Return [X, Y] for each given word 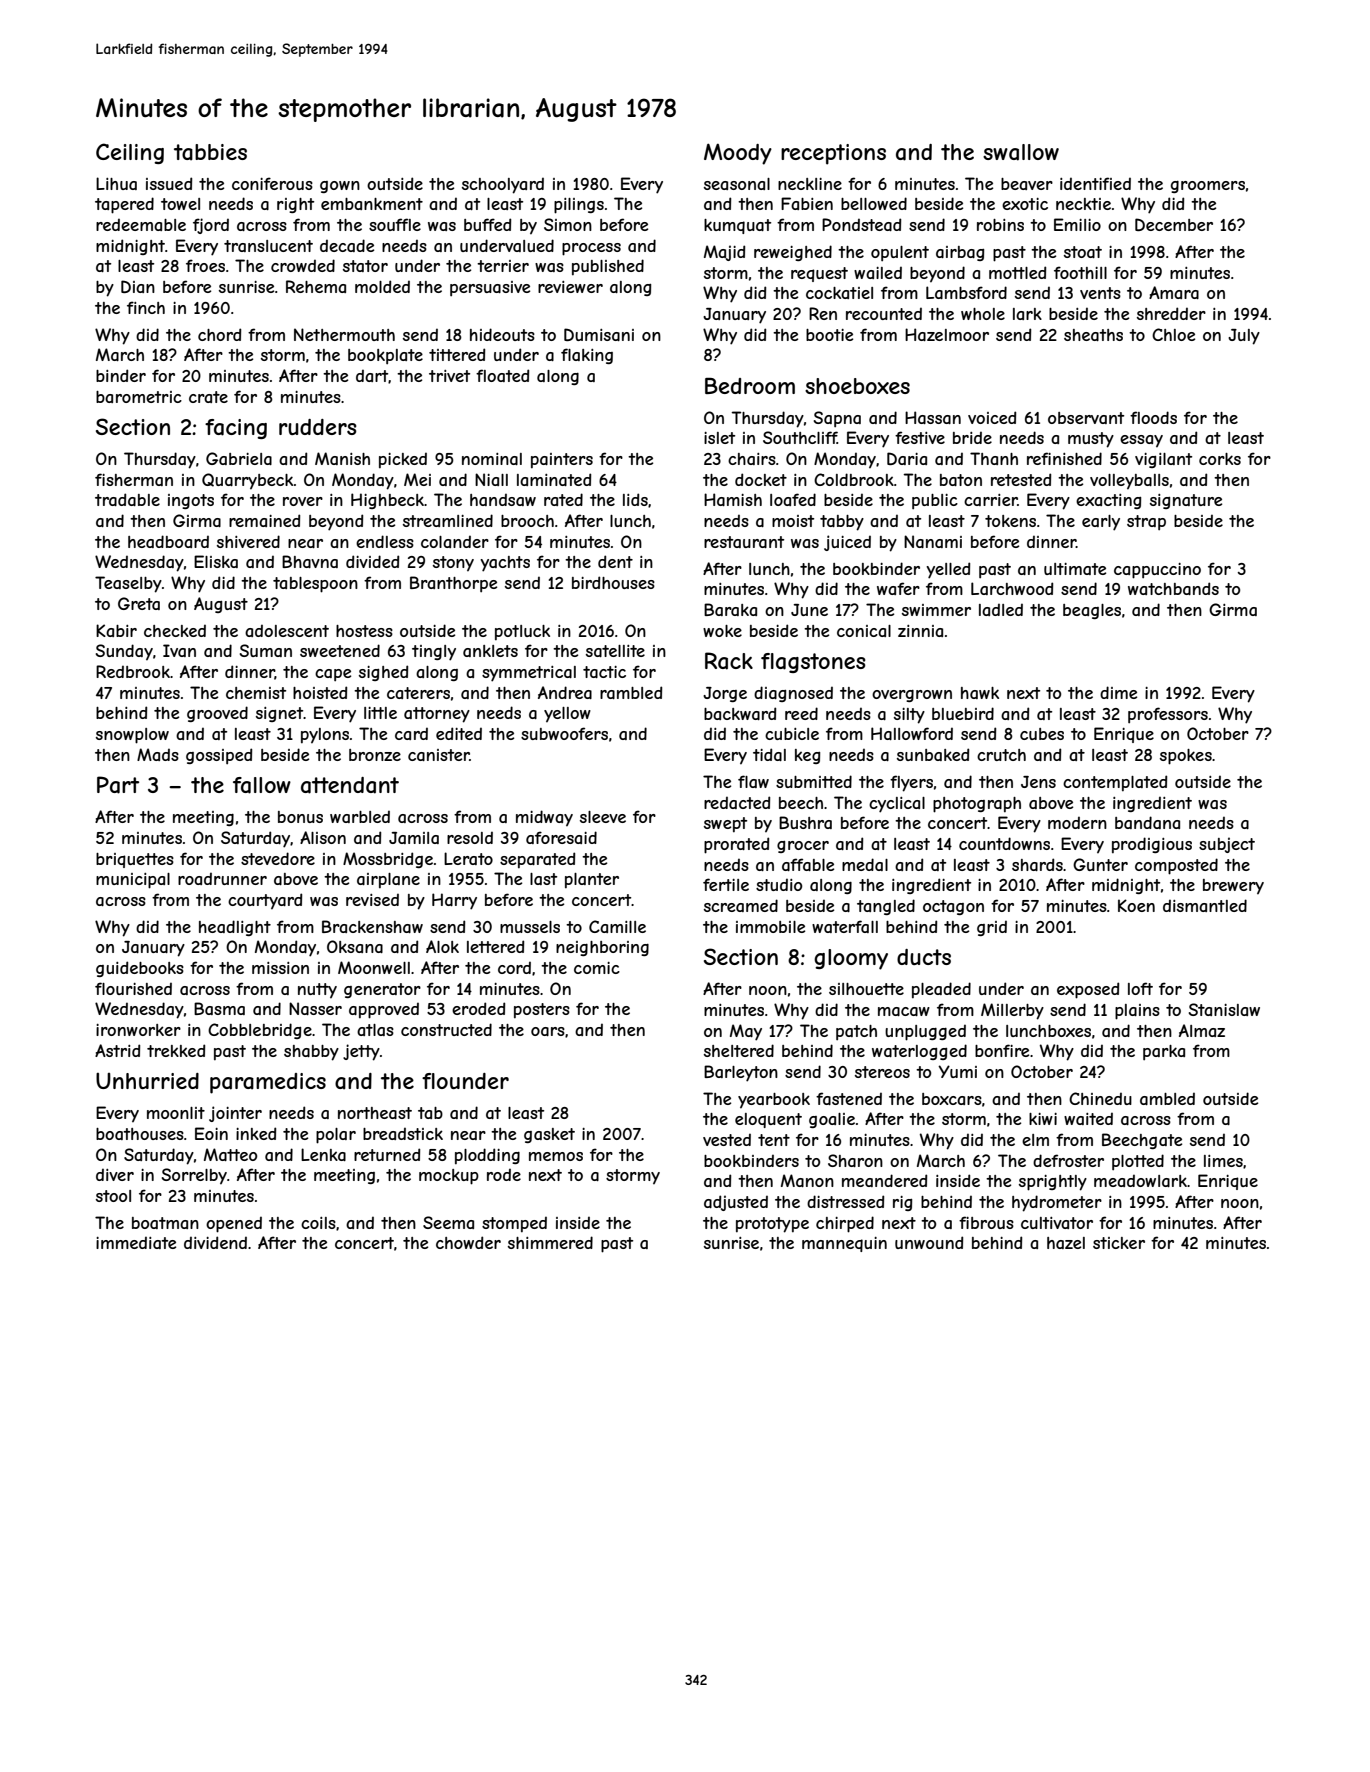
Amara [1174, 292]
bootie [829, 335]
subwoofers [564, 733]
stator [365, 266]
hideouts [502, 334]
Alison [323, 837]
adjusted [736, 1203]
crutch [1001, 755]
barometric [139, 397]
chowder [468, 1242]
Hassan [933, 417]
